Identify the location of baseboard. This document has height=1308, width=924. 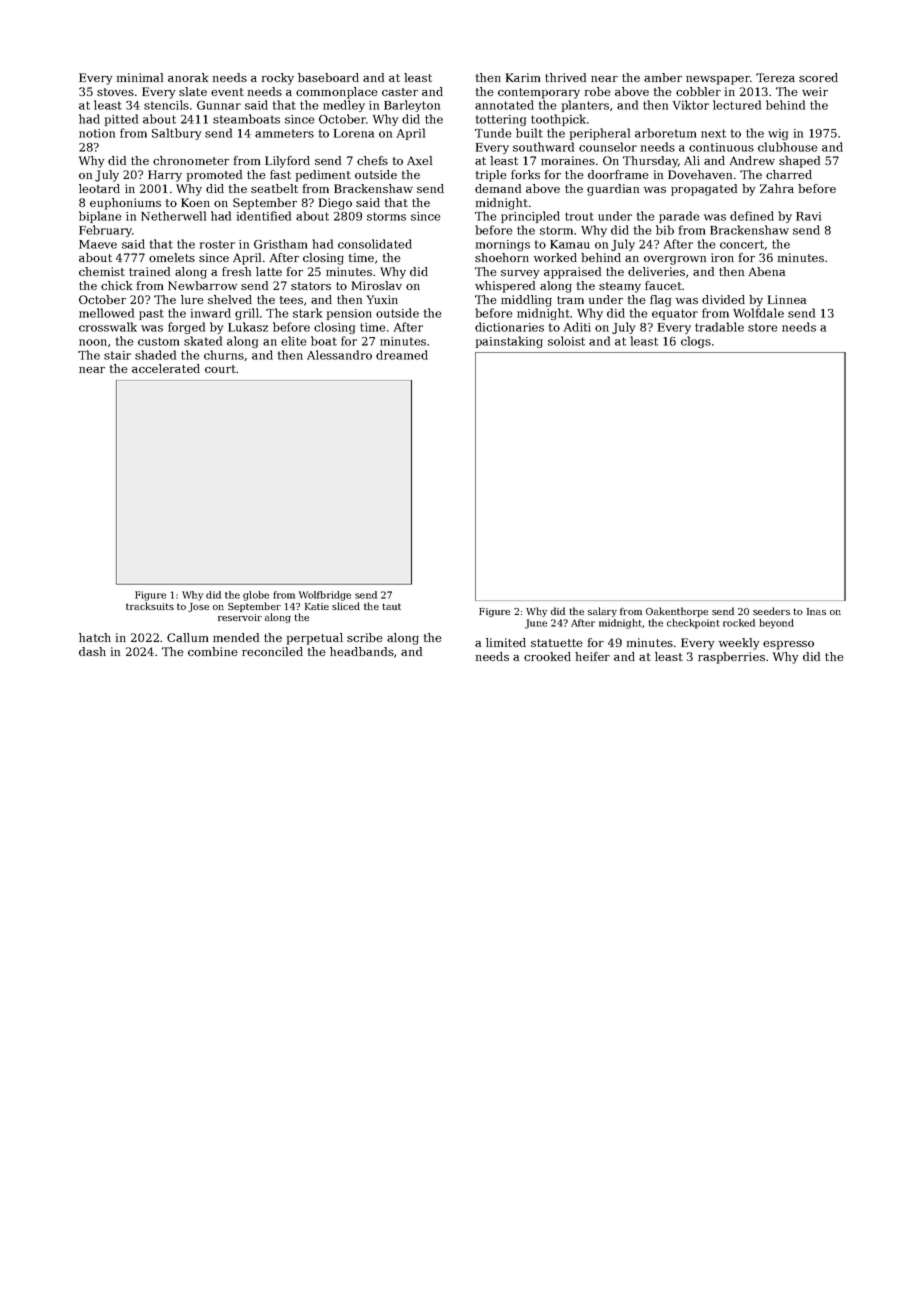
(328, 77).
